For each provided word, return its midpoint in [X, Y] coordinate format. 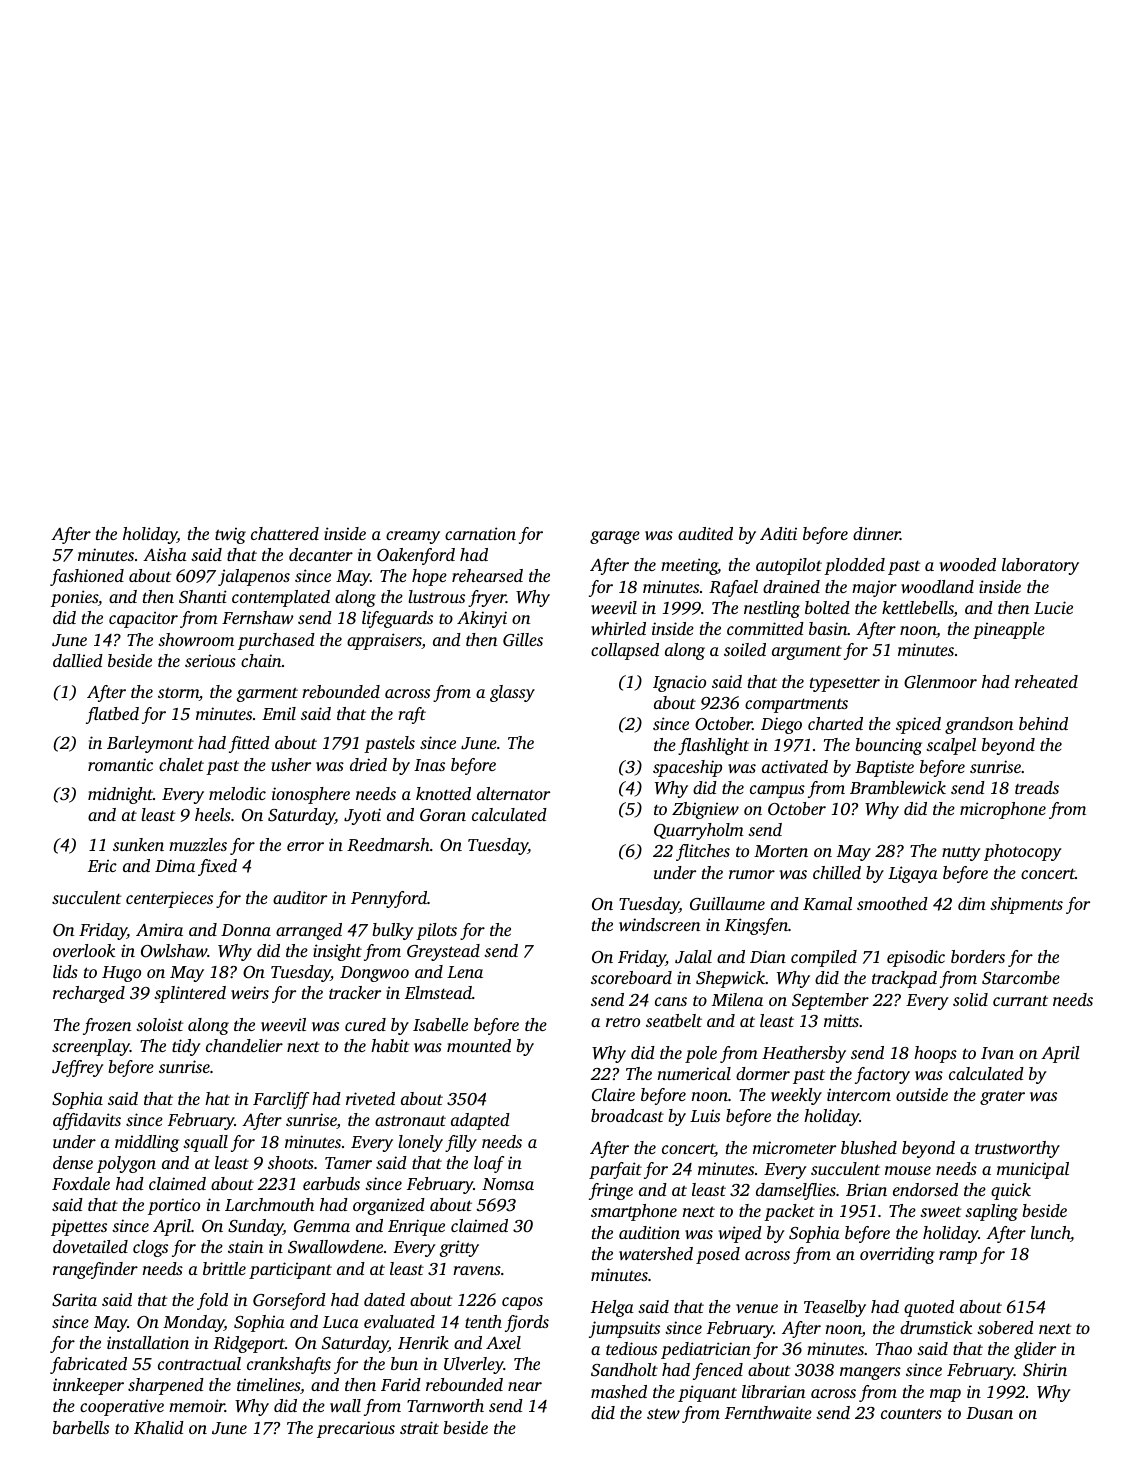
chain [261, 660]
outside [922, 1094]
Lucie [1053, 607]
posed [718, 1255]
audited [705, 533]
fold [212, 1301]
